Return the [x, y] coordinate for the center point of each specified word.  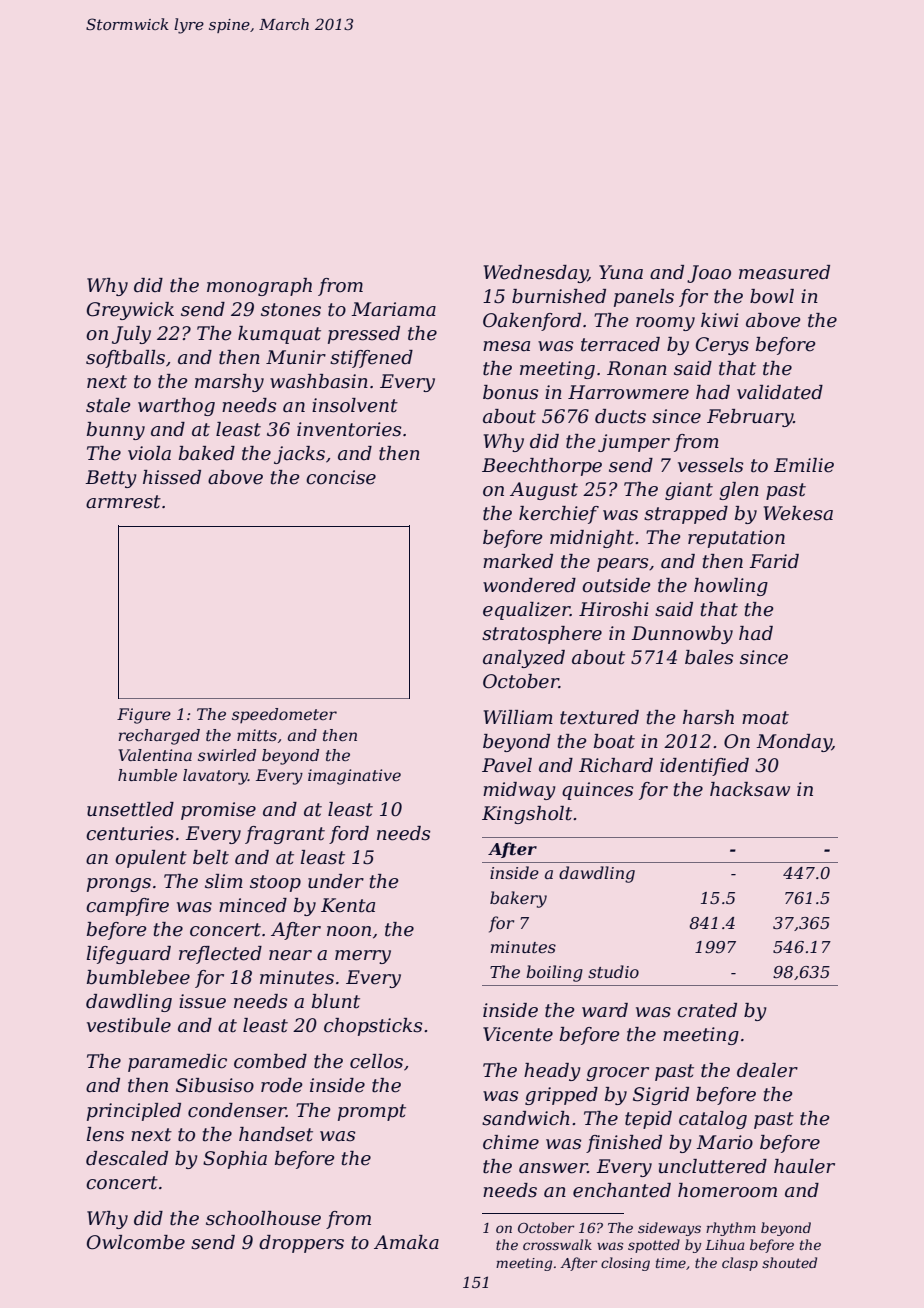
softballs [125, 359]
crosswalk [557, 1244]
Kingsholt [527, 815]
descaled [127, 1158]
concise [341, 477]
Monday [794, 743]
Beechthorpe [542, 467]
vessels [710, 465]
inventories [349, 429]
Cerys [722, 346]
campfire [127, 907]
